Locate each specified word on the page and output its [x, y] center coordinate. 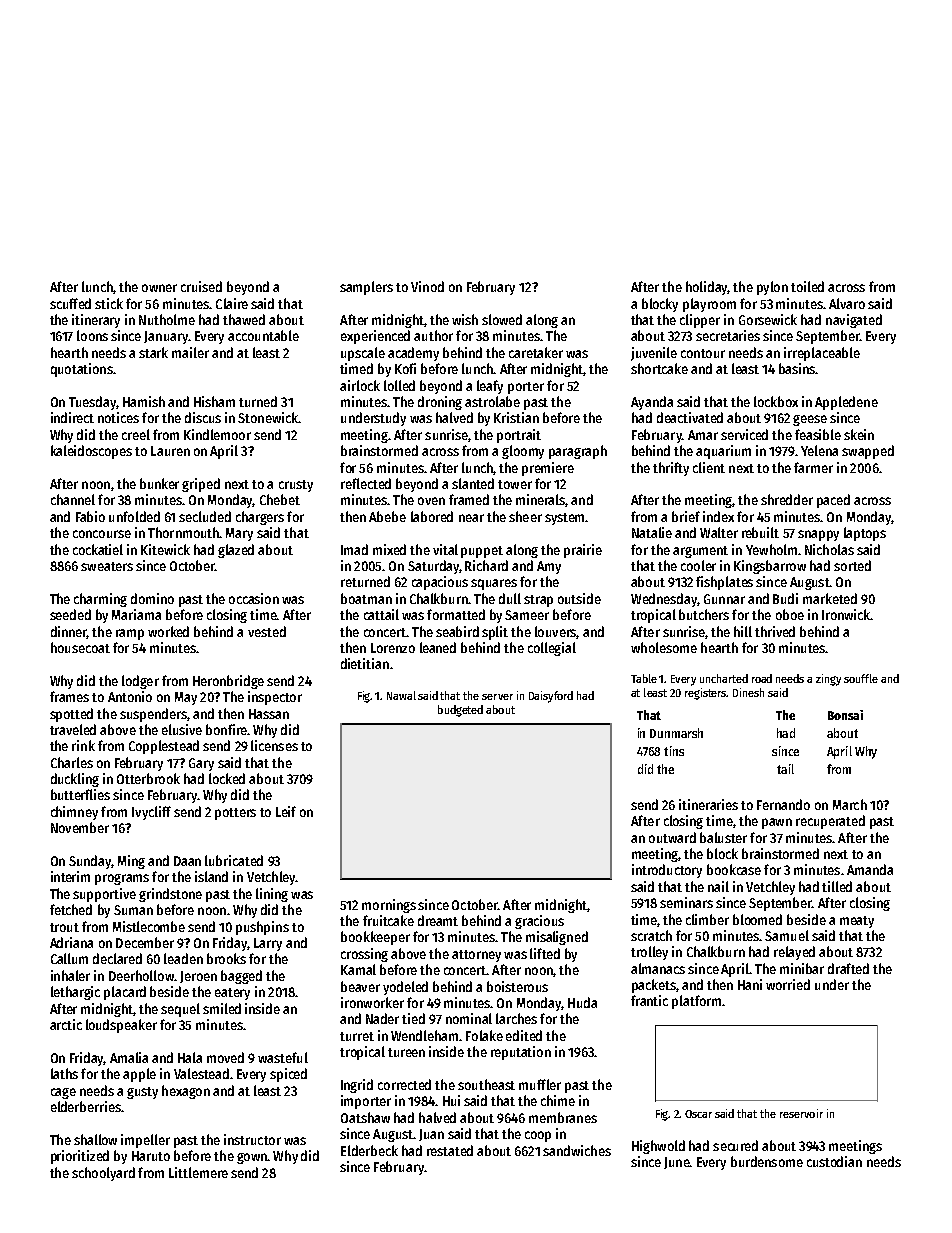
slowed [502, 319]
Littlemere [198, 1172]
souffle [861, 678]
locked [227, 778]
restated [450, 1150]
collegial [552, 649]
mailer [190, 352]
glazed [236, 551]
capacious [440, 583]
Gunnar [724, 599]
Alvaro [847, 303]
